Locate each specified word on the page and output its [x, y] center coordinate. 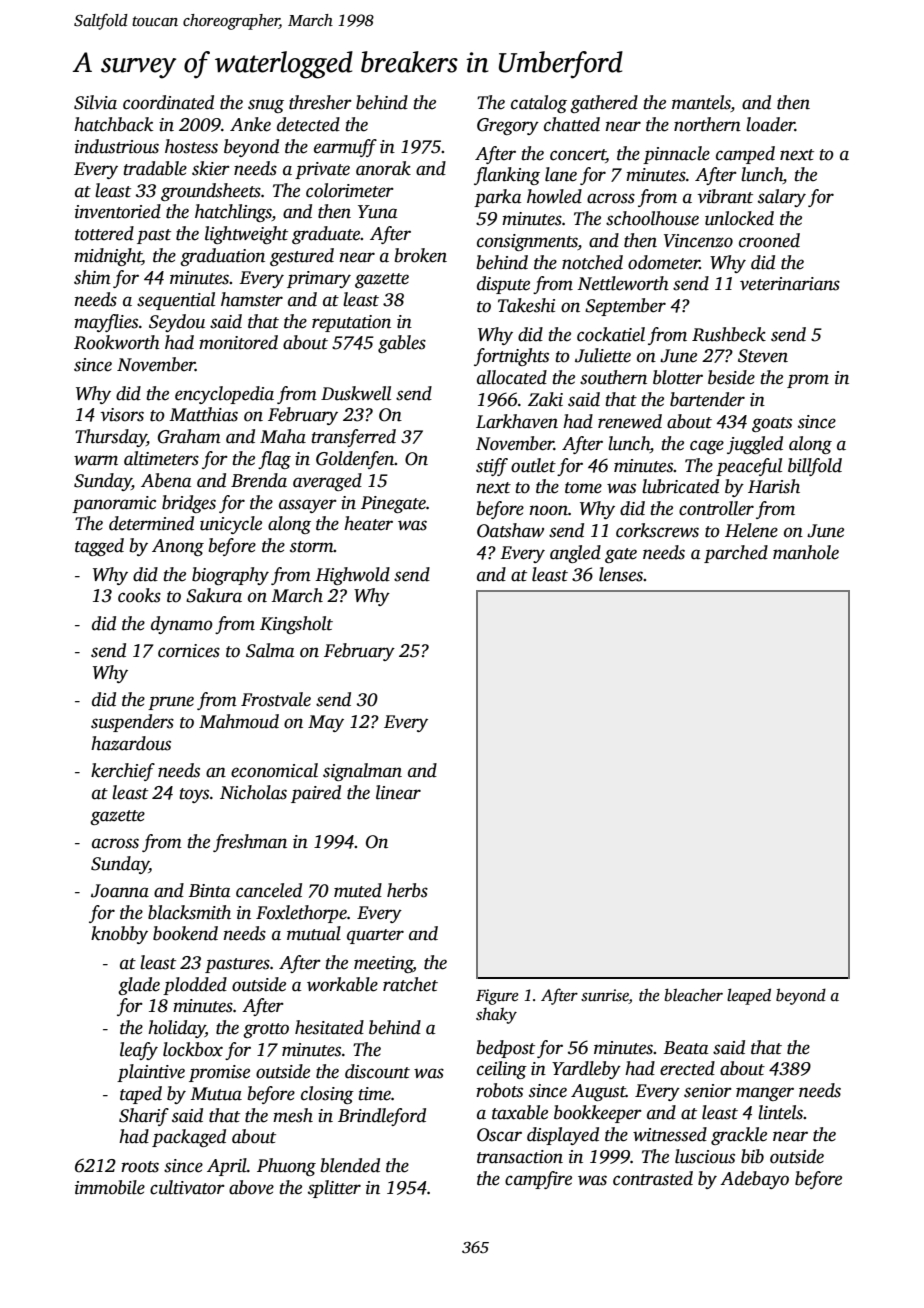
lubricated [680, 486]
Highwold [352, 576]
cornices [189, 651]
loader [770, 124]
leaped [749, 996]
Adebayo [754, 1180]
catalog [539, 104]
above [251, 1187]
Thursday [111, 438]
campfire [538, 1180]
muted [358, 890]
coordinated [168, 102]
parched [736, 554]
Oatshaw [510, 530]
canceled [269, 890]
